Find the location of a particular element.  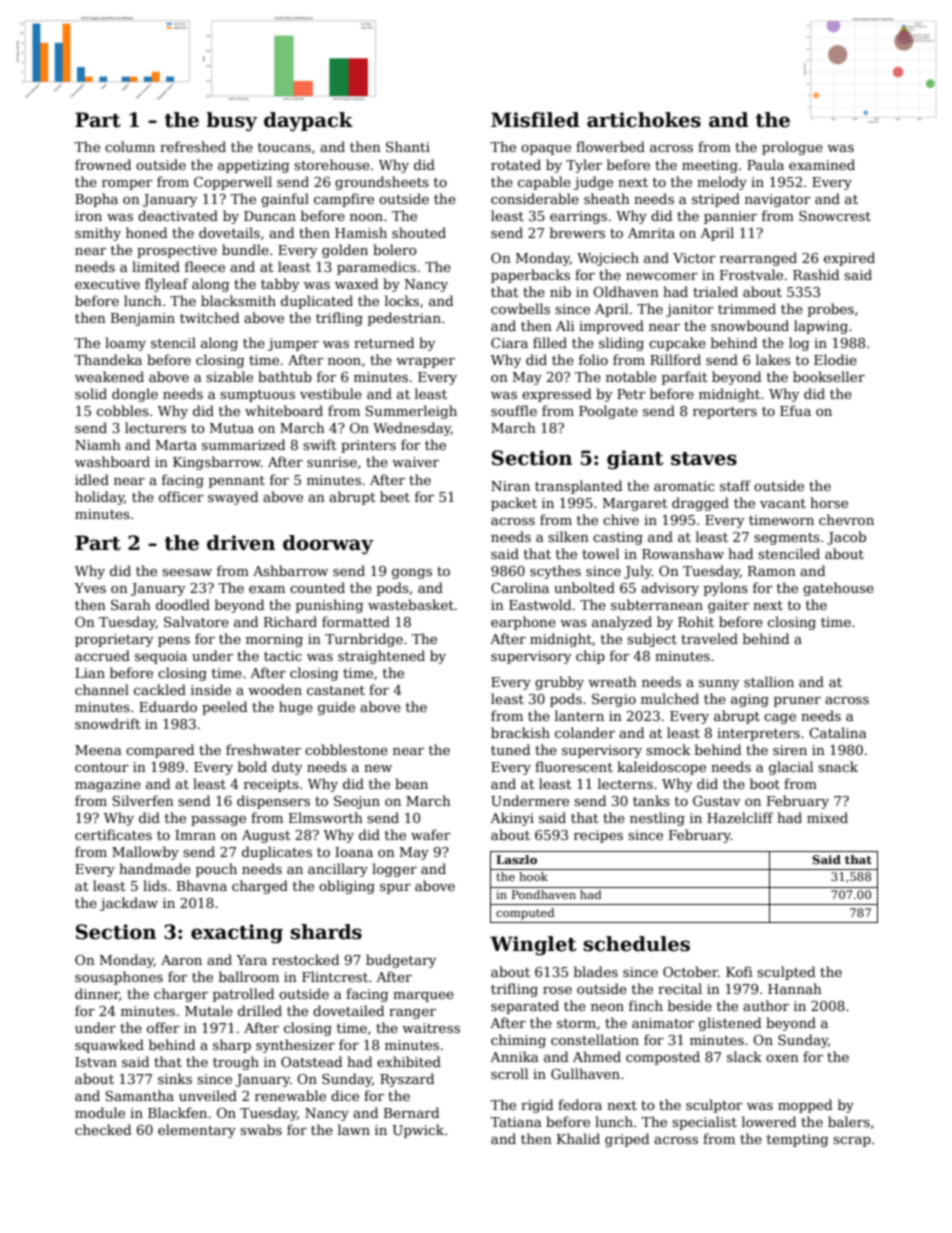

synthesizer is located at coordinates (295, 1046).
